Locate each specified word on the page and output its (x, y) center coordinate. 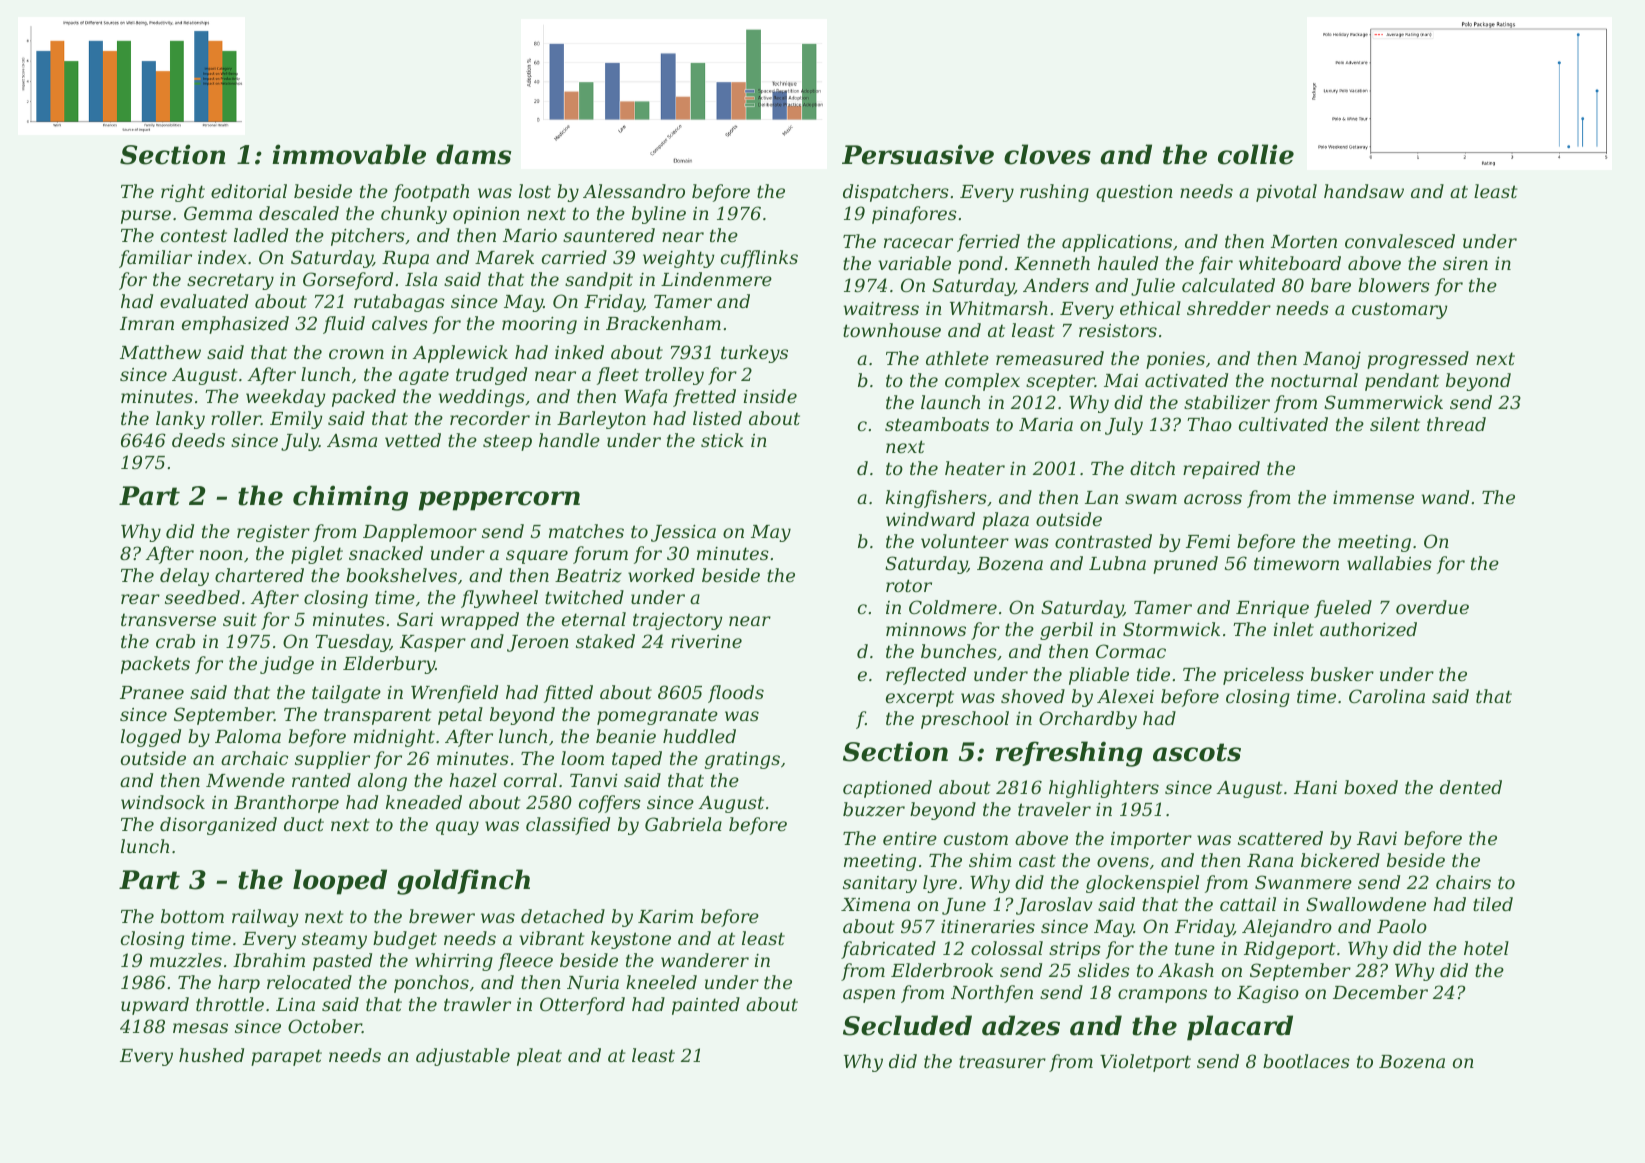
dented (1471, 787)
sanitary (880, 884)
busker (1342, 674)
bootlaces (1306, 1061)
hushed (211, 1055)
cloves (1047, 154)
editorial (249, 191)
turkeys (754, 354)
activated (1186, 380)
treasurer (1002, 1061)
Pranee (152, 692)
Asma (352, 440)
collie (1256, 154)
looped (340, 882)
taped (637, 760)
